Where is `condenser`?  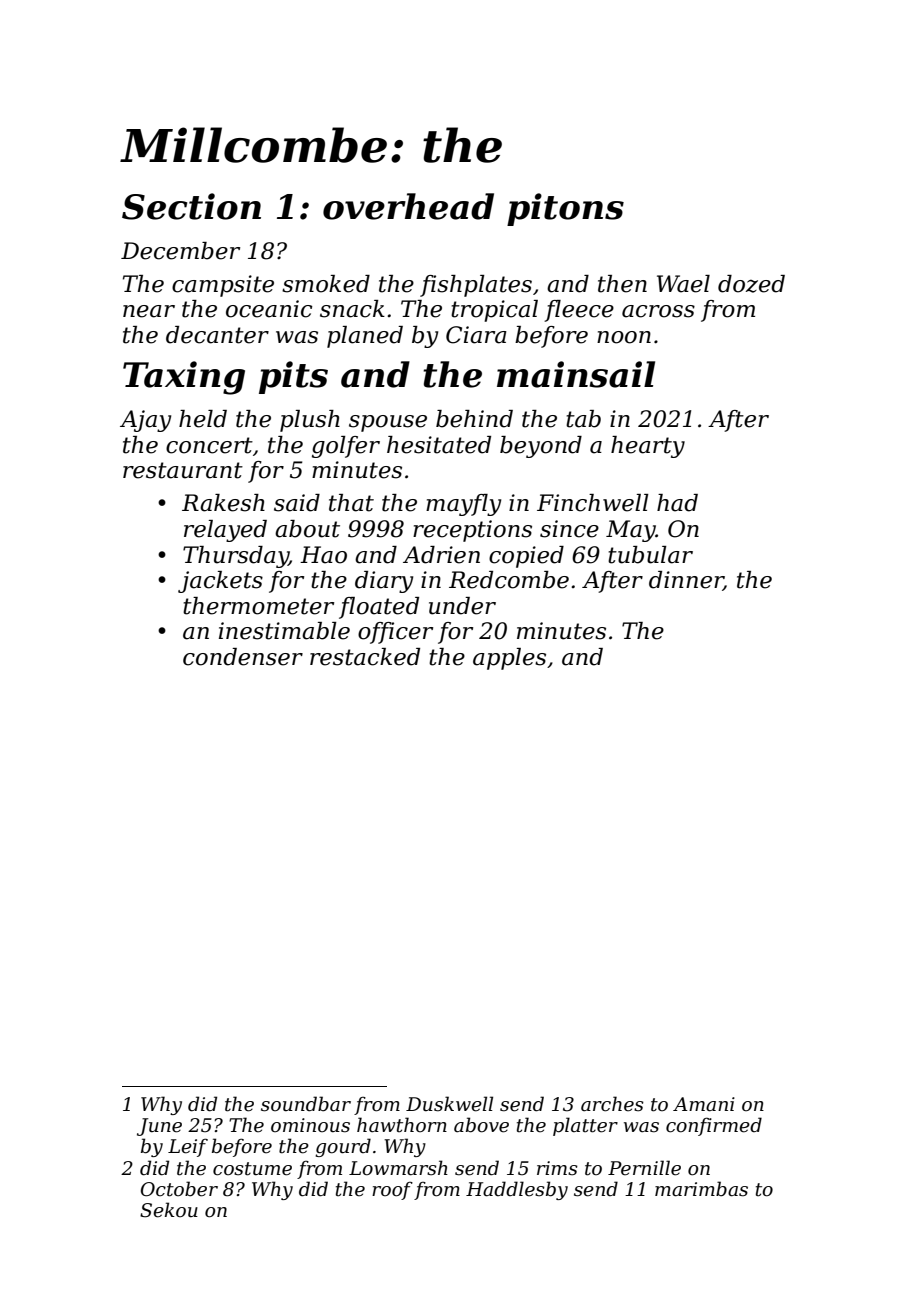 condenser is located at coordinates (243, 657).
